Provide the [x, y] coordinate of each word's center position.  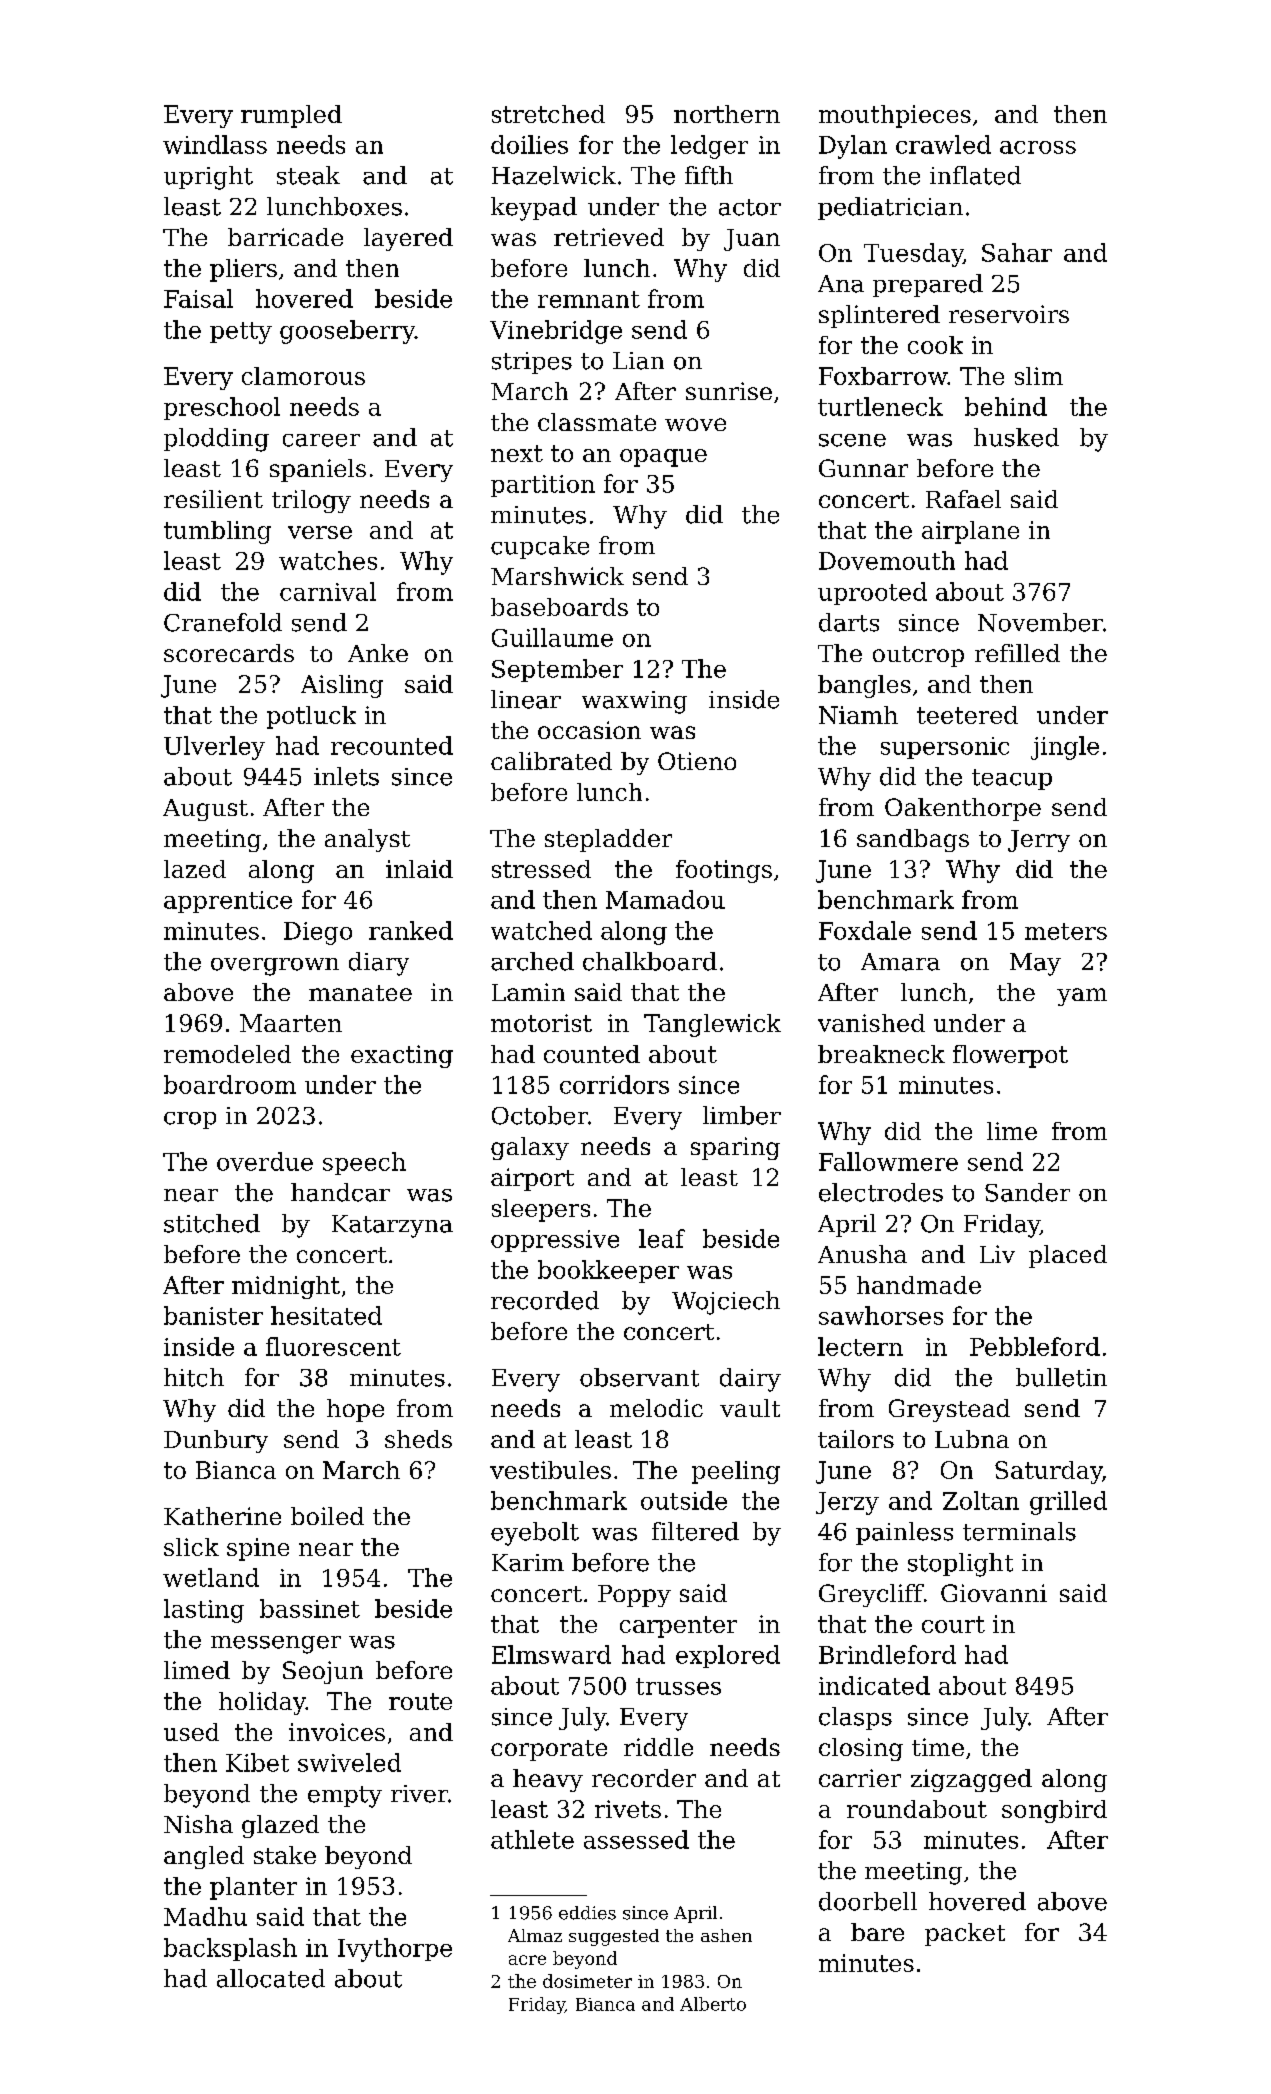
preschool [222, 408]
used [191, 1732]
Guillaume [552, 637]
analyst [367, 840]
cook [935, 345]
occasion [589, 730]
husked [1016, 437]
